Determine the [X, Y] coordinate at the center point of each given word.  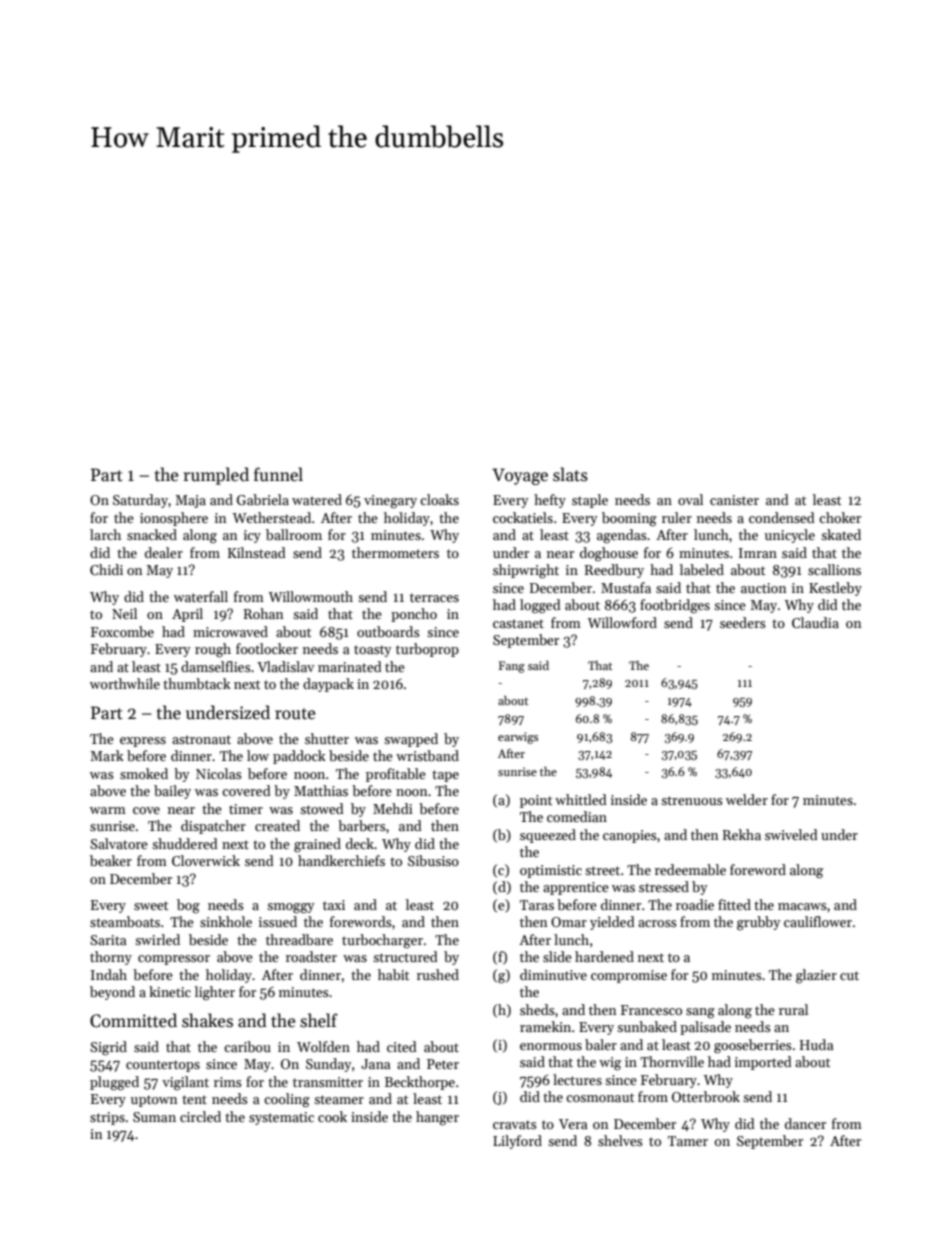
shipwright [526, 571]
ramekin [545, 1026]
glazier [816, 976]
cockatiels [523, 517]
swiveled [791, 834]
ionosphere [174, 519]
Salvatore [119, 843]
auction [763, 588]
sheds [537, 1009]
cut [849, 975]
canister [734, 500]
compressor [174, 960]
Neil [124, 613]
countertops [163, 1066]
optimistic [551, 871]
